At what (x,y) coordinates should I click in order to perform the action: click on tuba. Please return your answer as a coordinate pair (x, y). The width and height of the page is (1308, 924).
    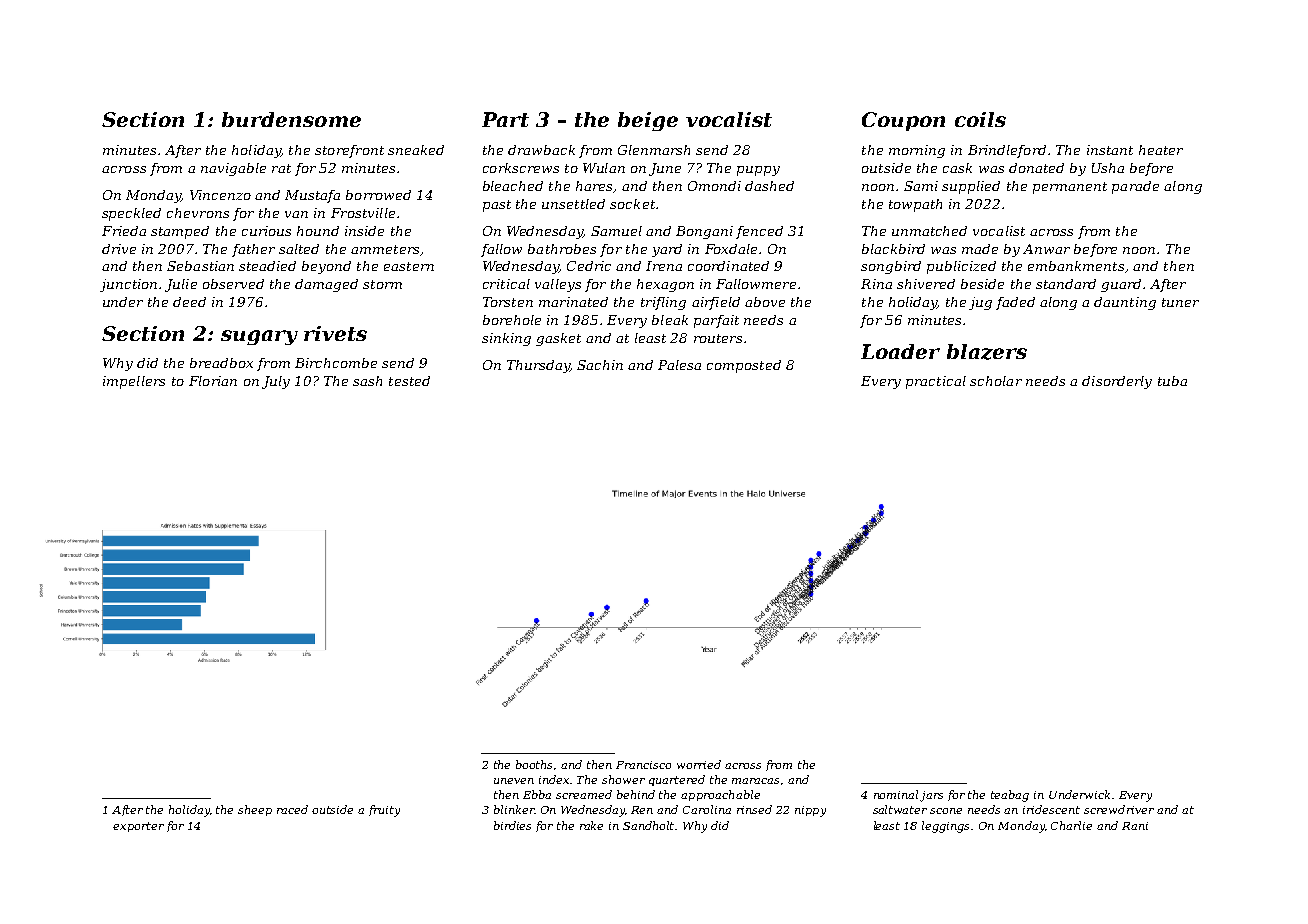
    Looking at the image, I should click on (1172, 381).
